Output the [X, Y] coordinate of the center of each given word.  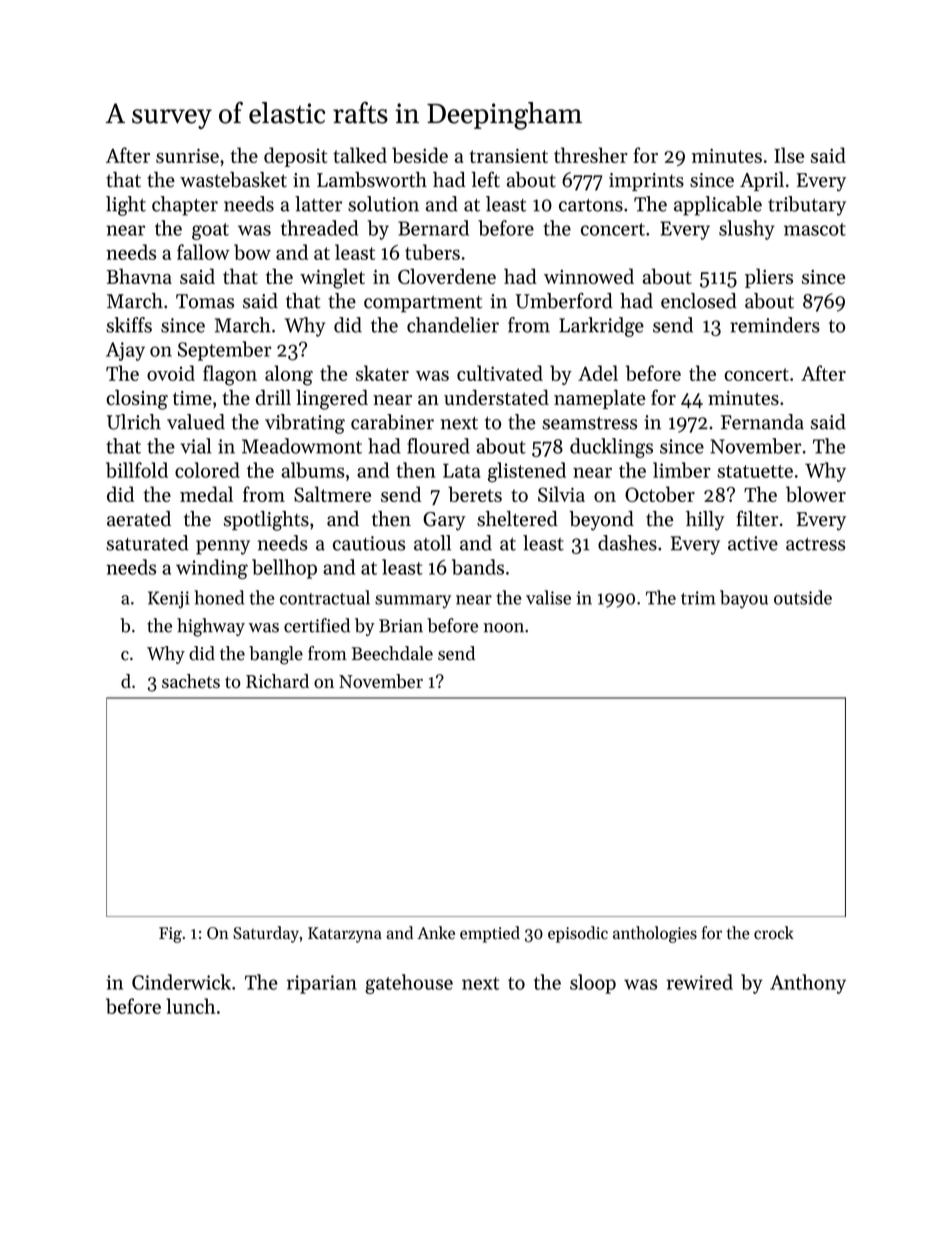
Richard [277, 681]
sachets [191, 681]
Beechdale [392, 653]
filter [757, 518]
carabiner [392, 422]
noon [503, 628]
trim [698, 598]
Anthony [808, 984]
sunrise [187, 155]
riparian [322, 984]
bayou [744, 599]
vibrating [305, 424]
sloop [593, 984]
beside [420, 155]
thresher [591, 155]
